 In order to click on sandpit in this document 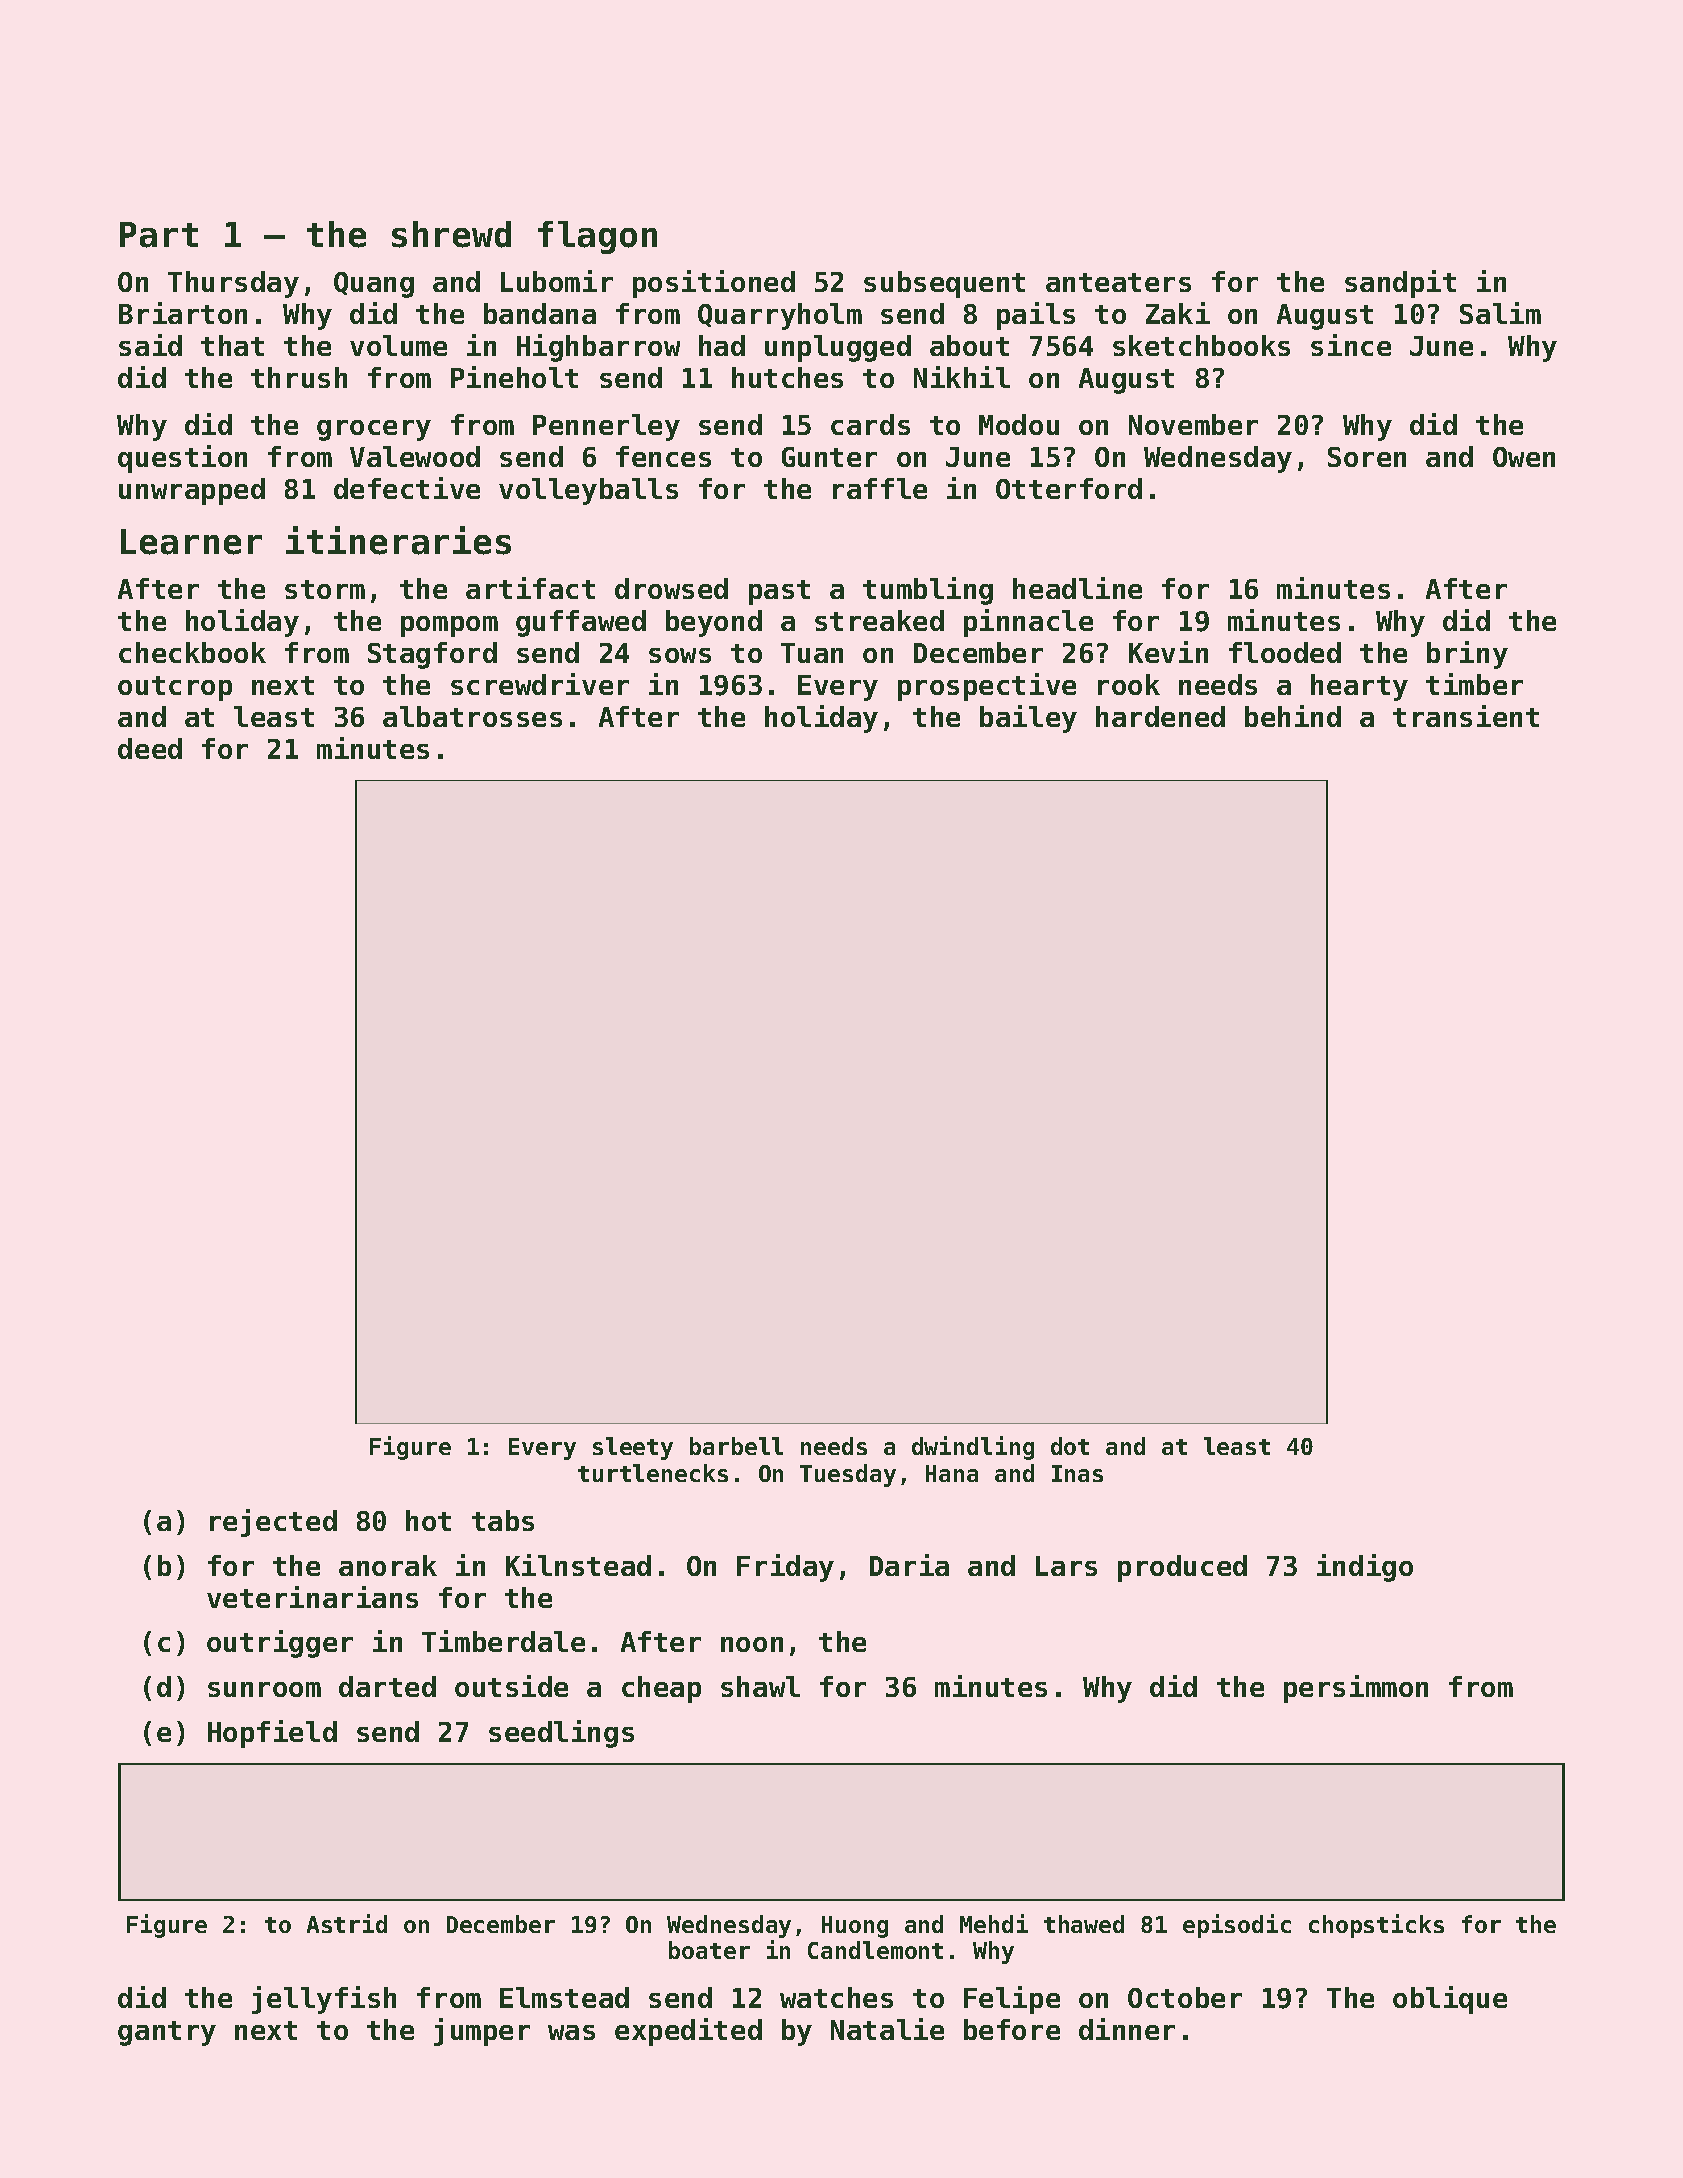, I will do `click(1400, 284)`.
